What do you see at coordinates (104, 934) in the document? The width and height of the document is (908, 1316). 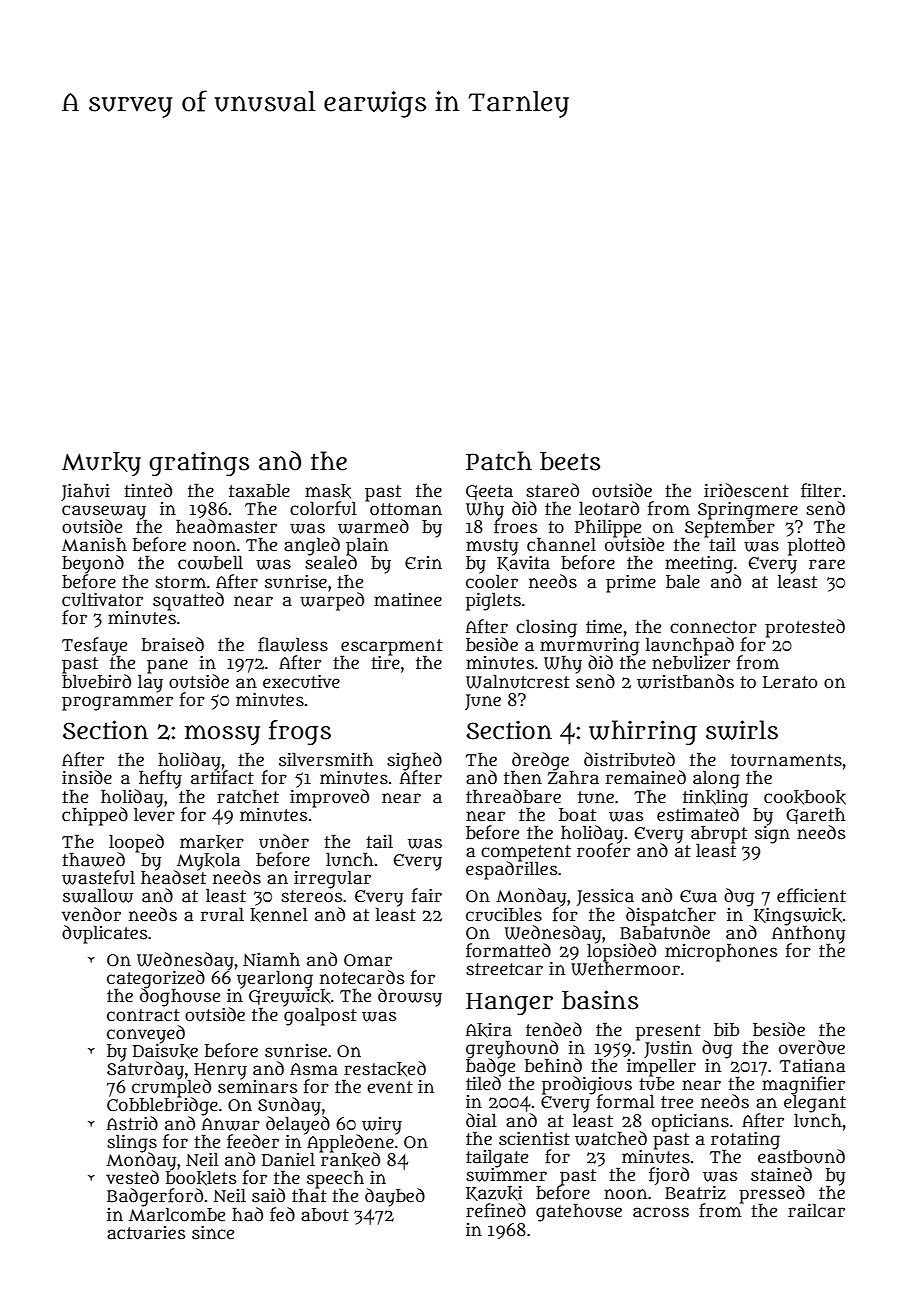 I see `duplicates` at bounding box center [104, 934].
